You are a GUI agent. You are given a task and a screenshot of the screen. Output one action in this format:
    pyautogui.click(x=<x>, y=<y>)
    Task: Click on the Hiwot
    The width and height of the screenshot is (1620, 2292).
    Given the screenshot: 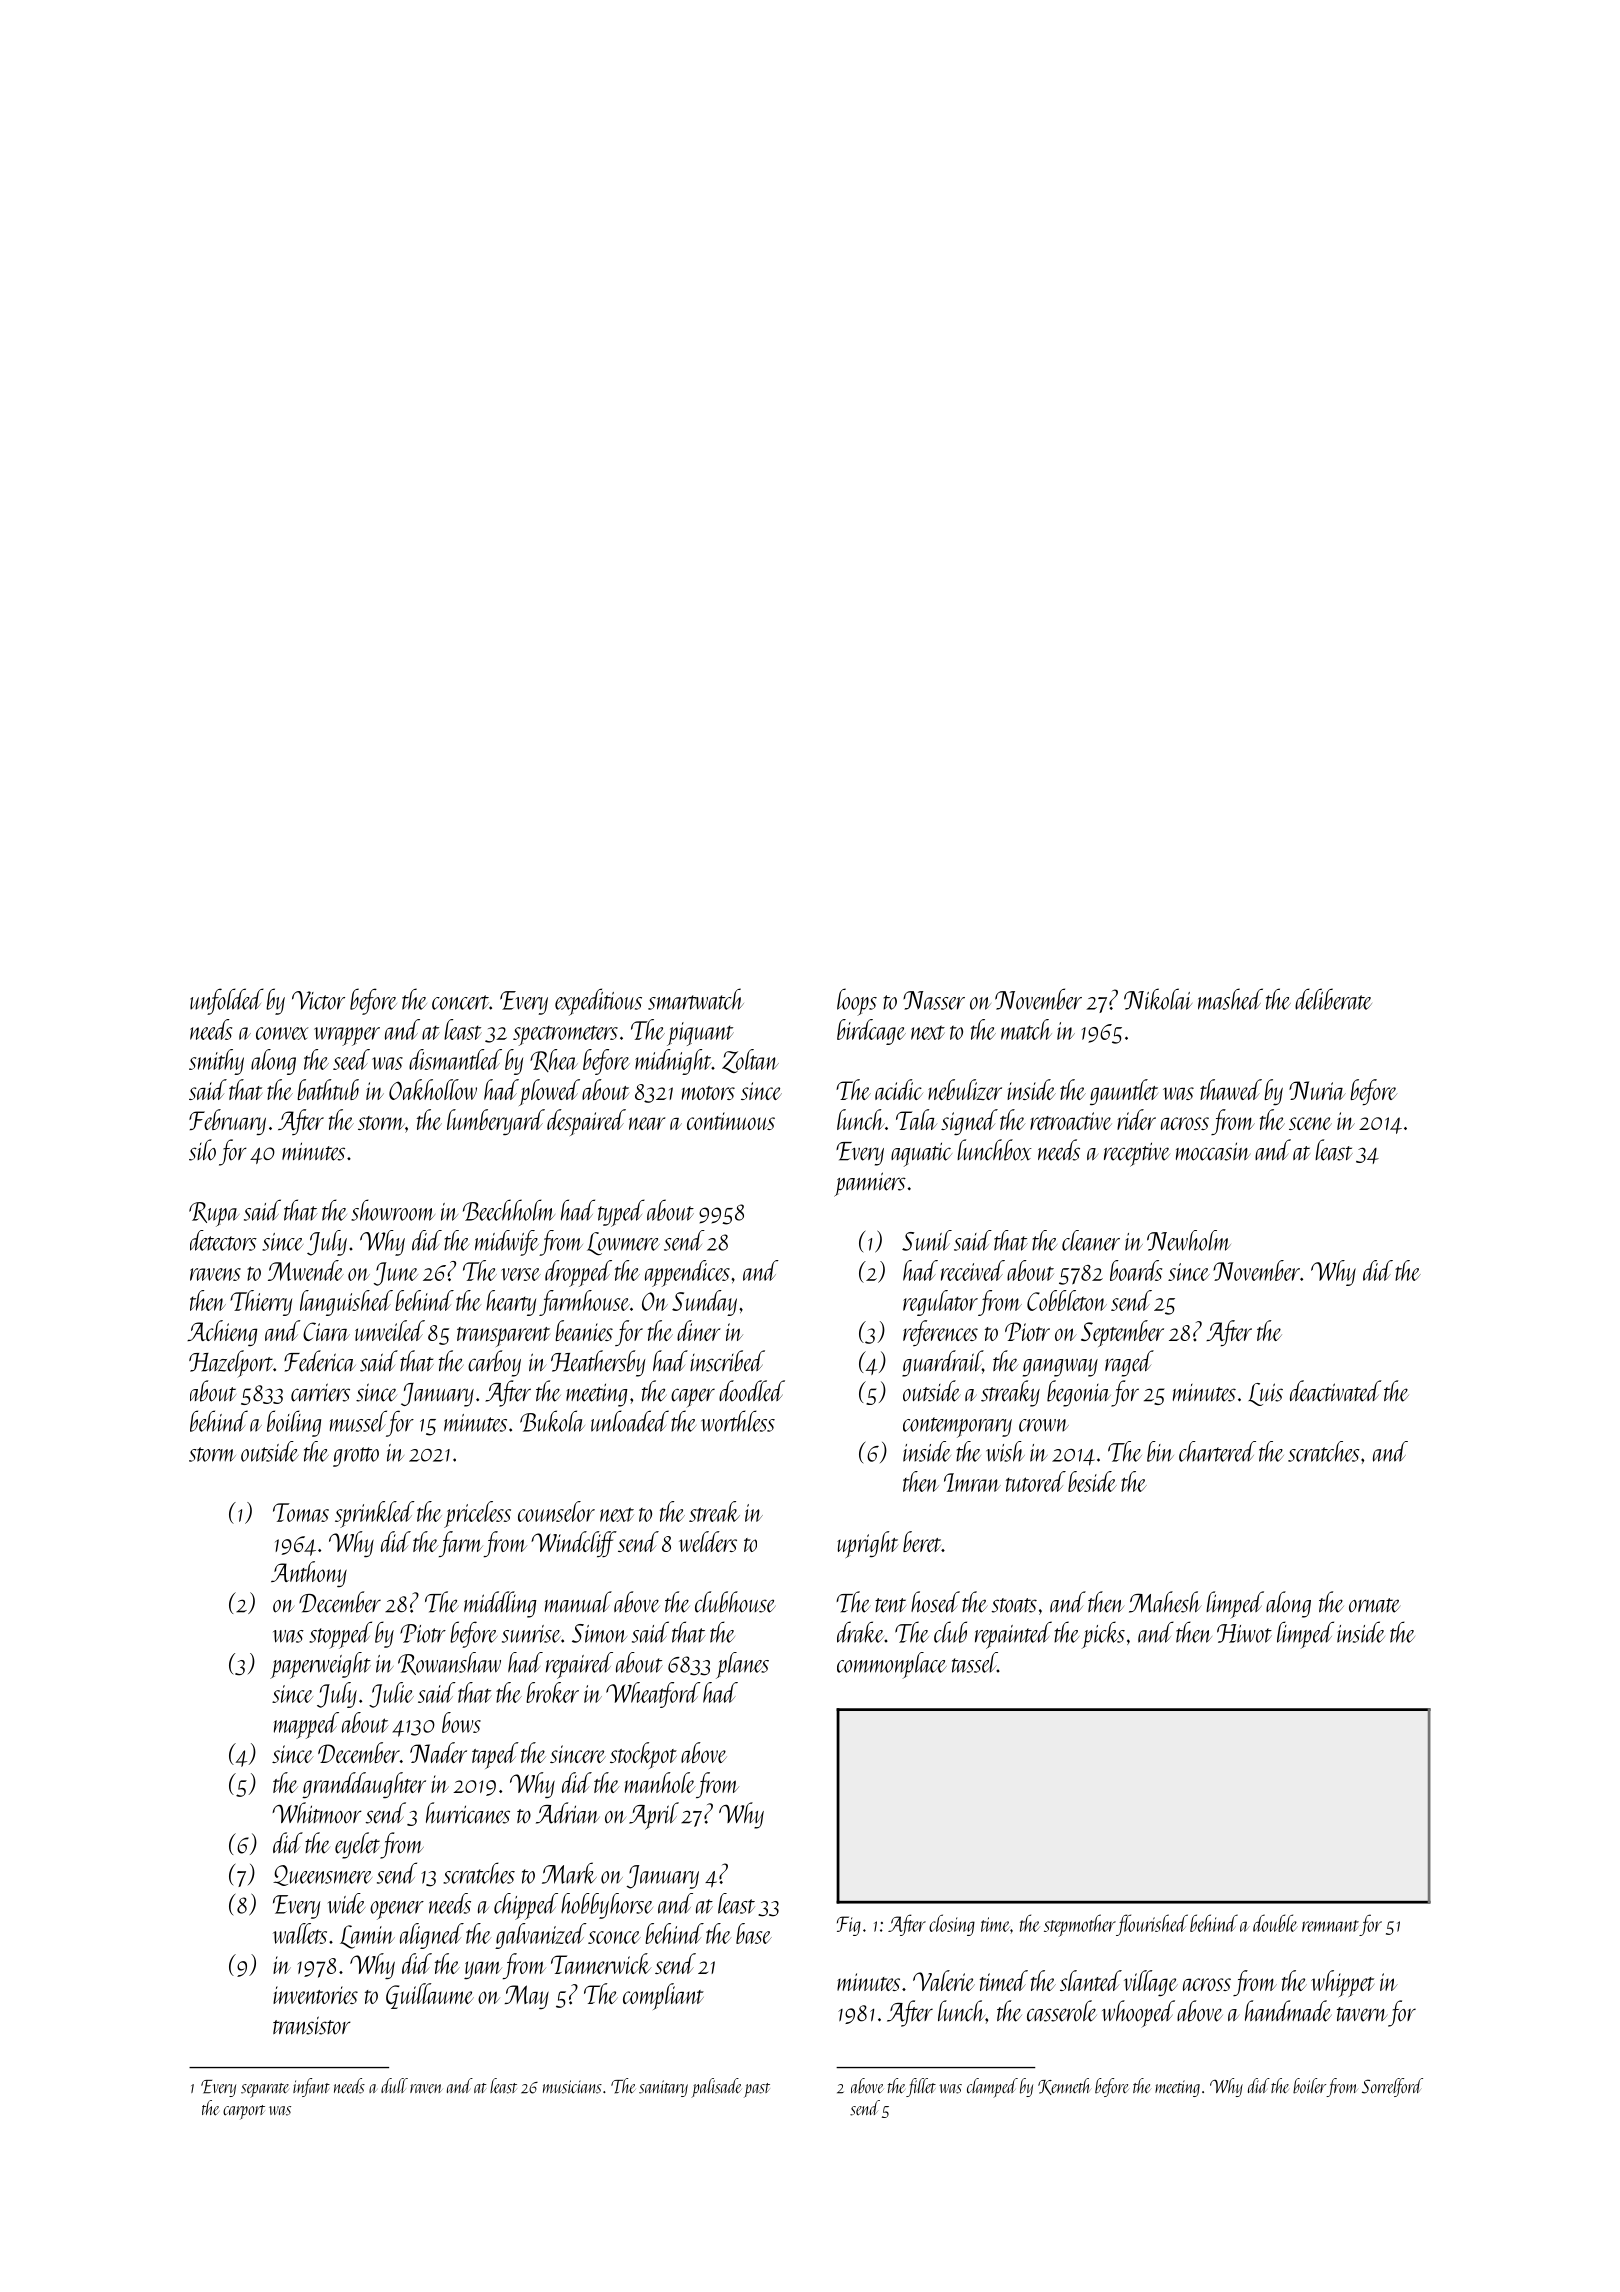 What is the action you would take?
    pyautogui.click(x=1244, y=1633)
